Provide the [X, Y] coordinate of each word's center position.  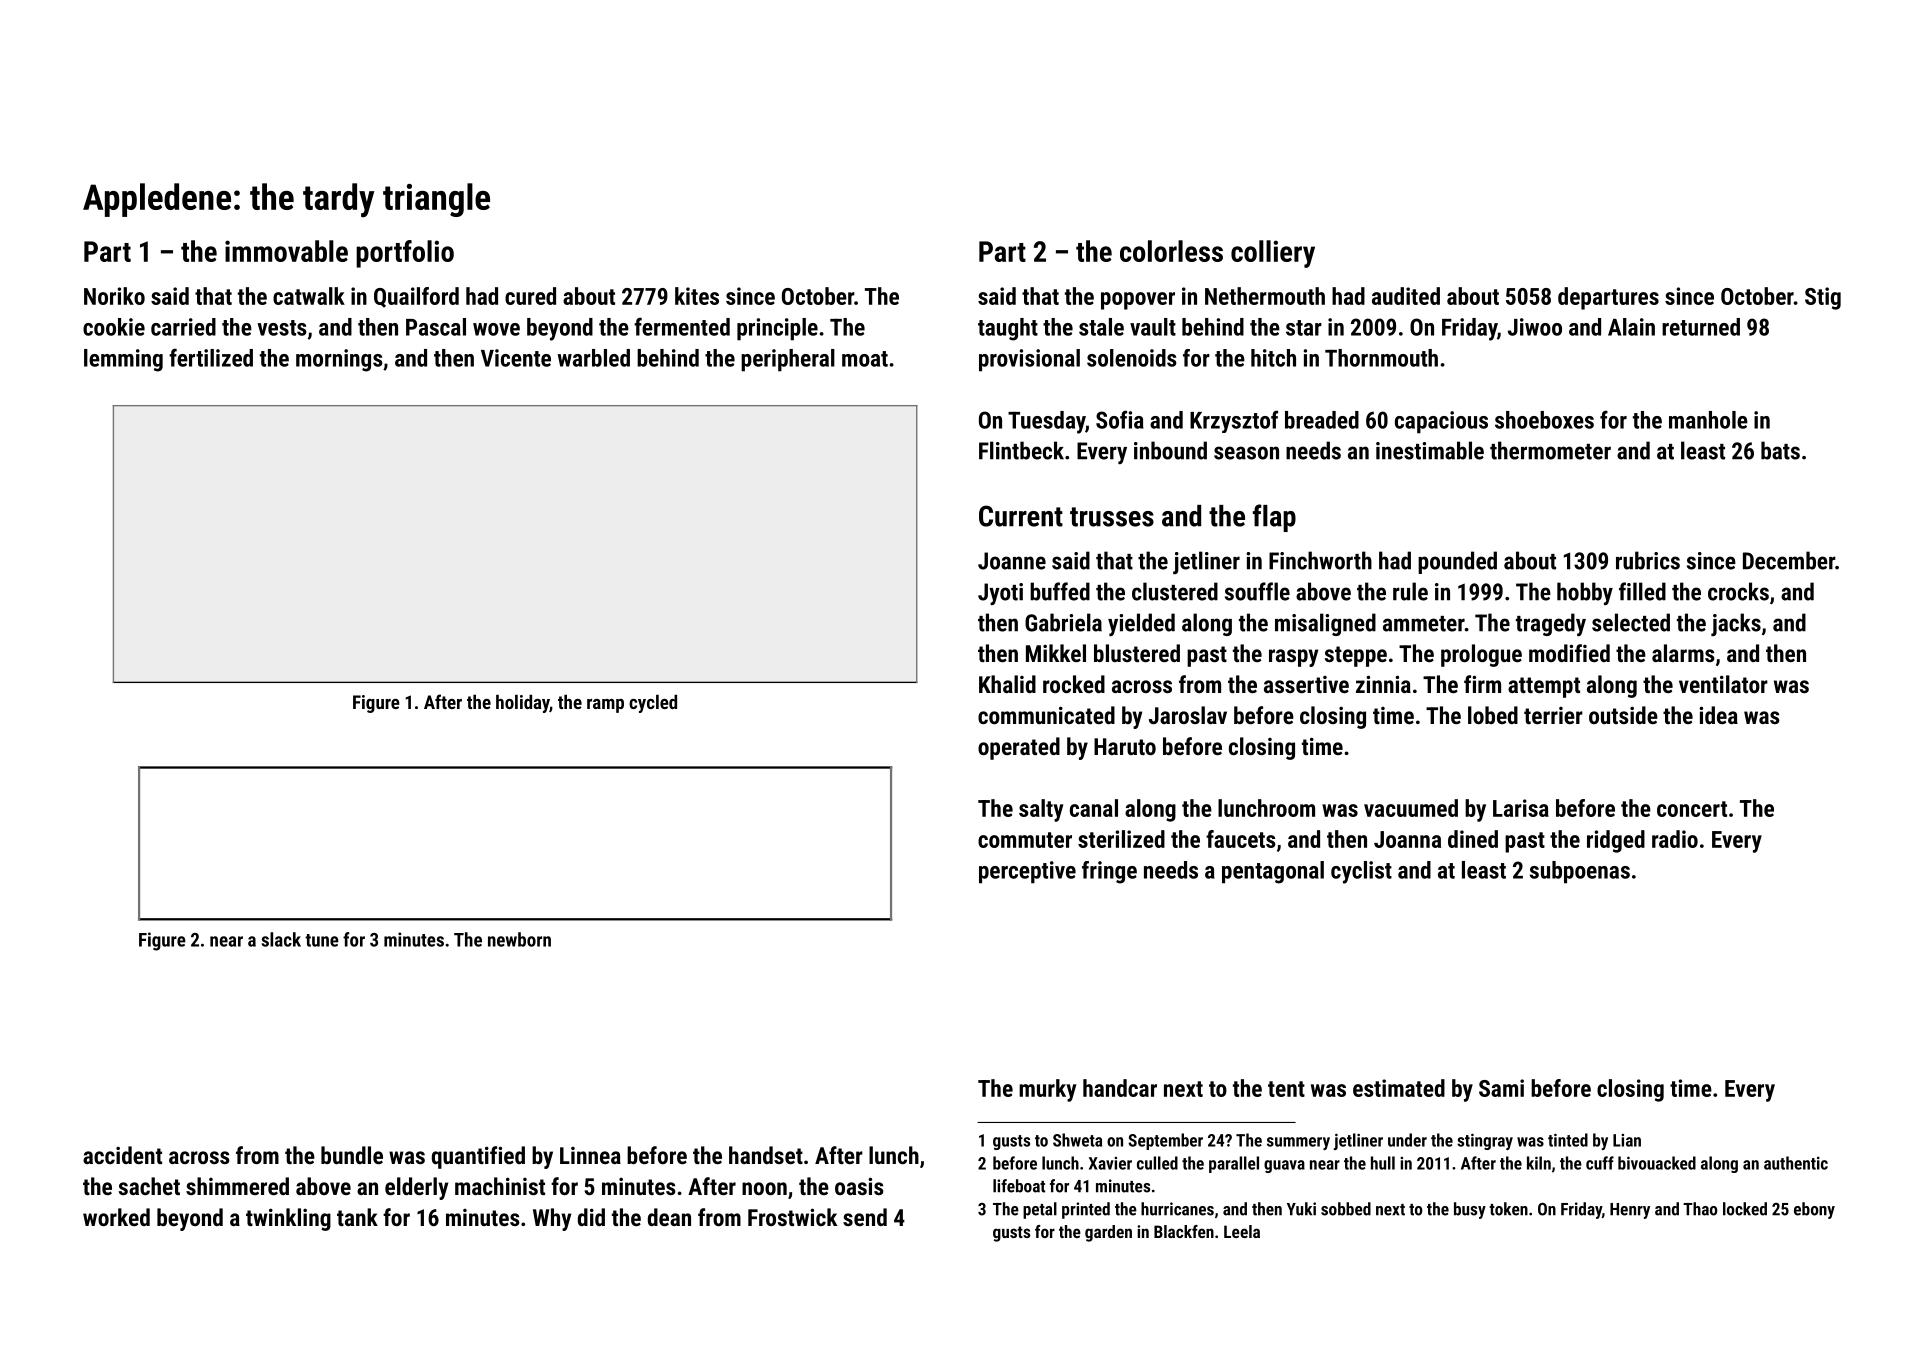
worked [116, 1217]
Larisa [1521, 808]
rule [1410, 591]
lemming [123, 360]
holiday [523, 704]
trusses [1112, 517]
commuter [1025, 840]
